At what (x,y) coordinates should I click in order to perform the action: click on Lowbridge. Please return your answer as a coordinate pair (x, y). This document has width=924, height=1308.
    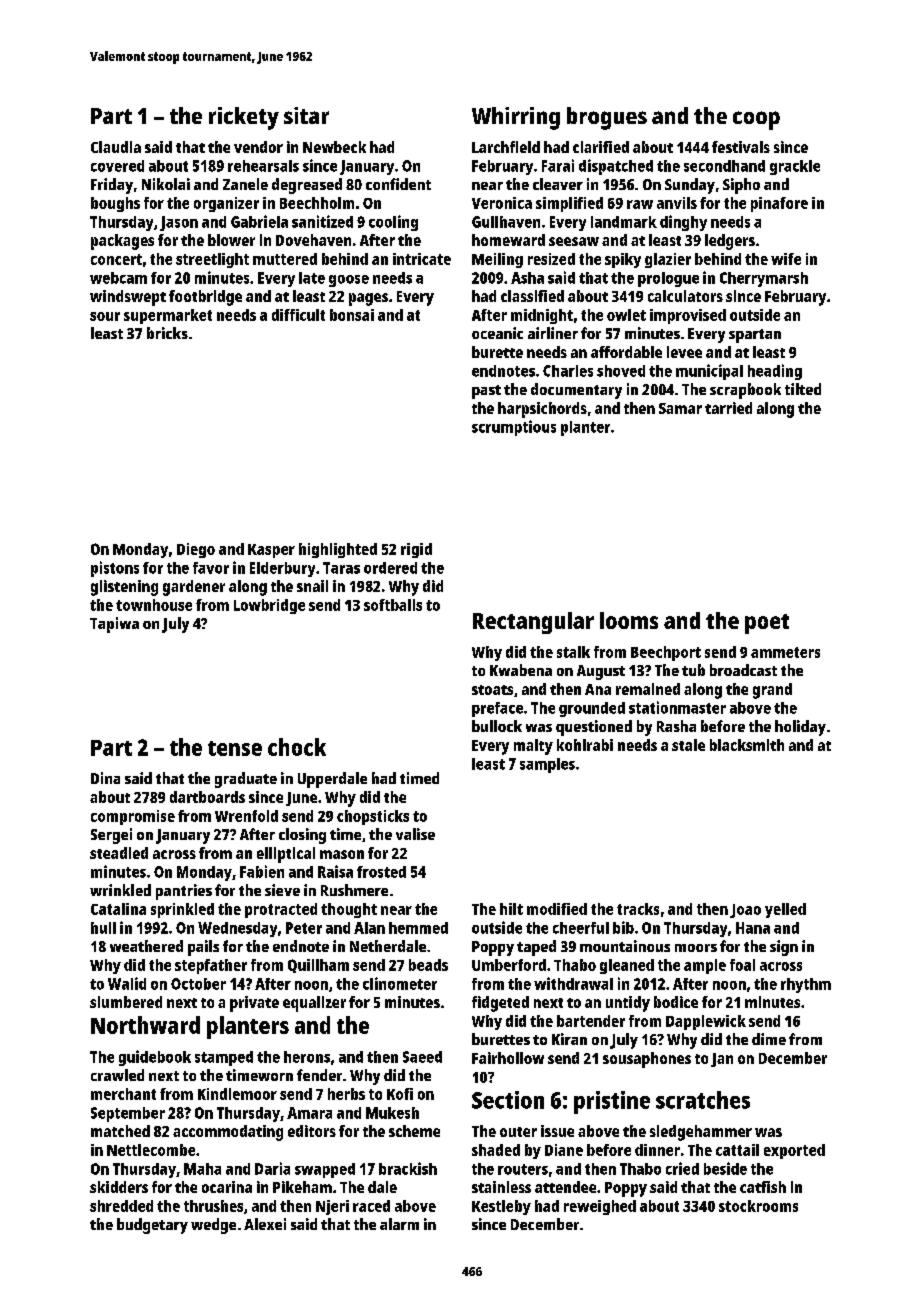
    Looking at the image, I should click on (269, 606).
